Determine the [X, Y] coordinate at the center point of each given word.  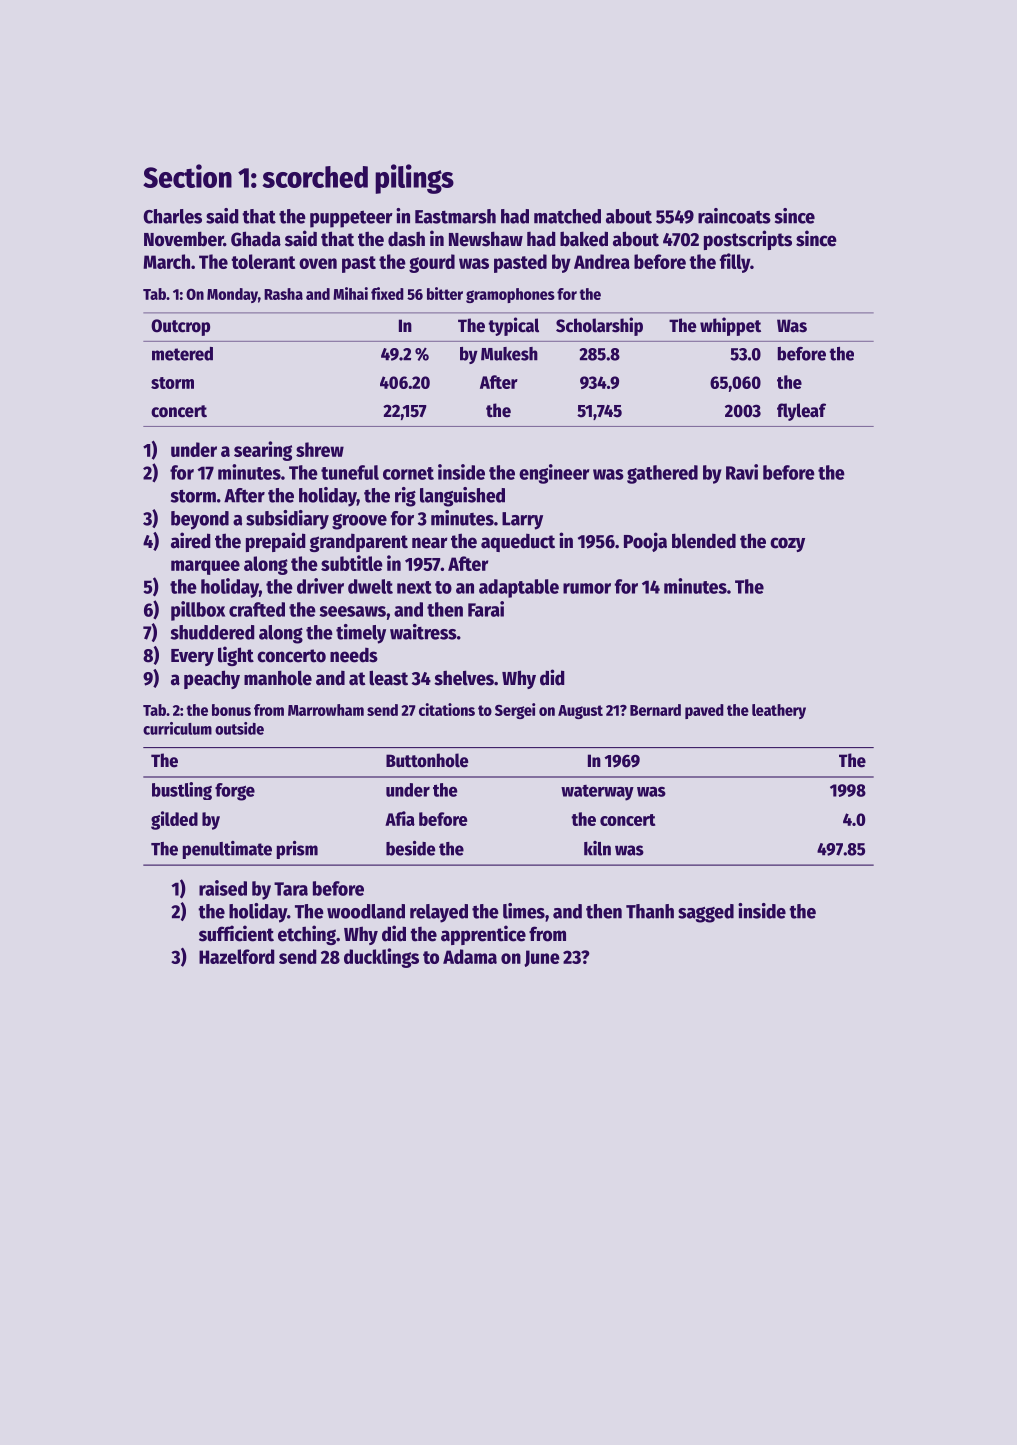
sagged [706, 913]
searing [263, 451]
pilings [414, 179]
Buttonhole [427, 760]
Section [187, 176]
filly [735, 263]
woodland [366, 911]
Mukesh [509, 354]
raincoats [734, 216]
